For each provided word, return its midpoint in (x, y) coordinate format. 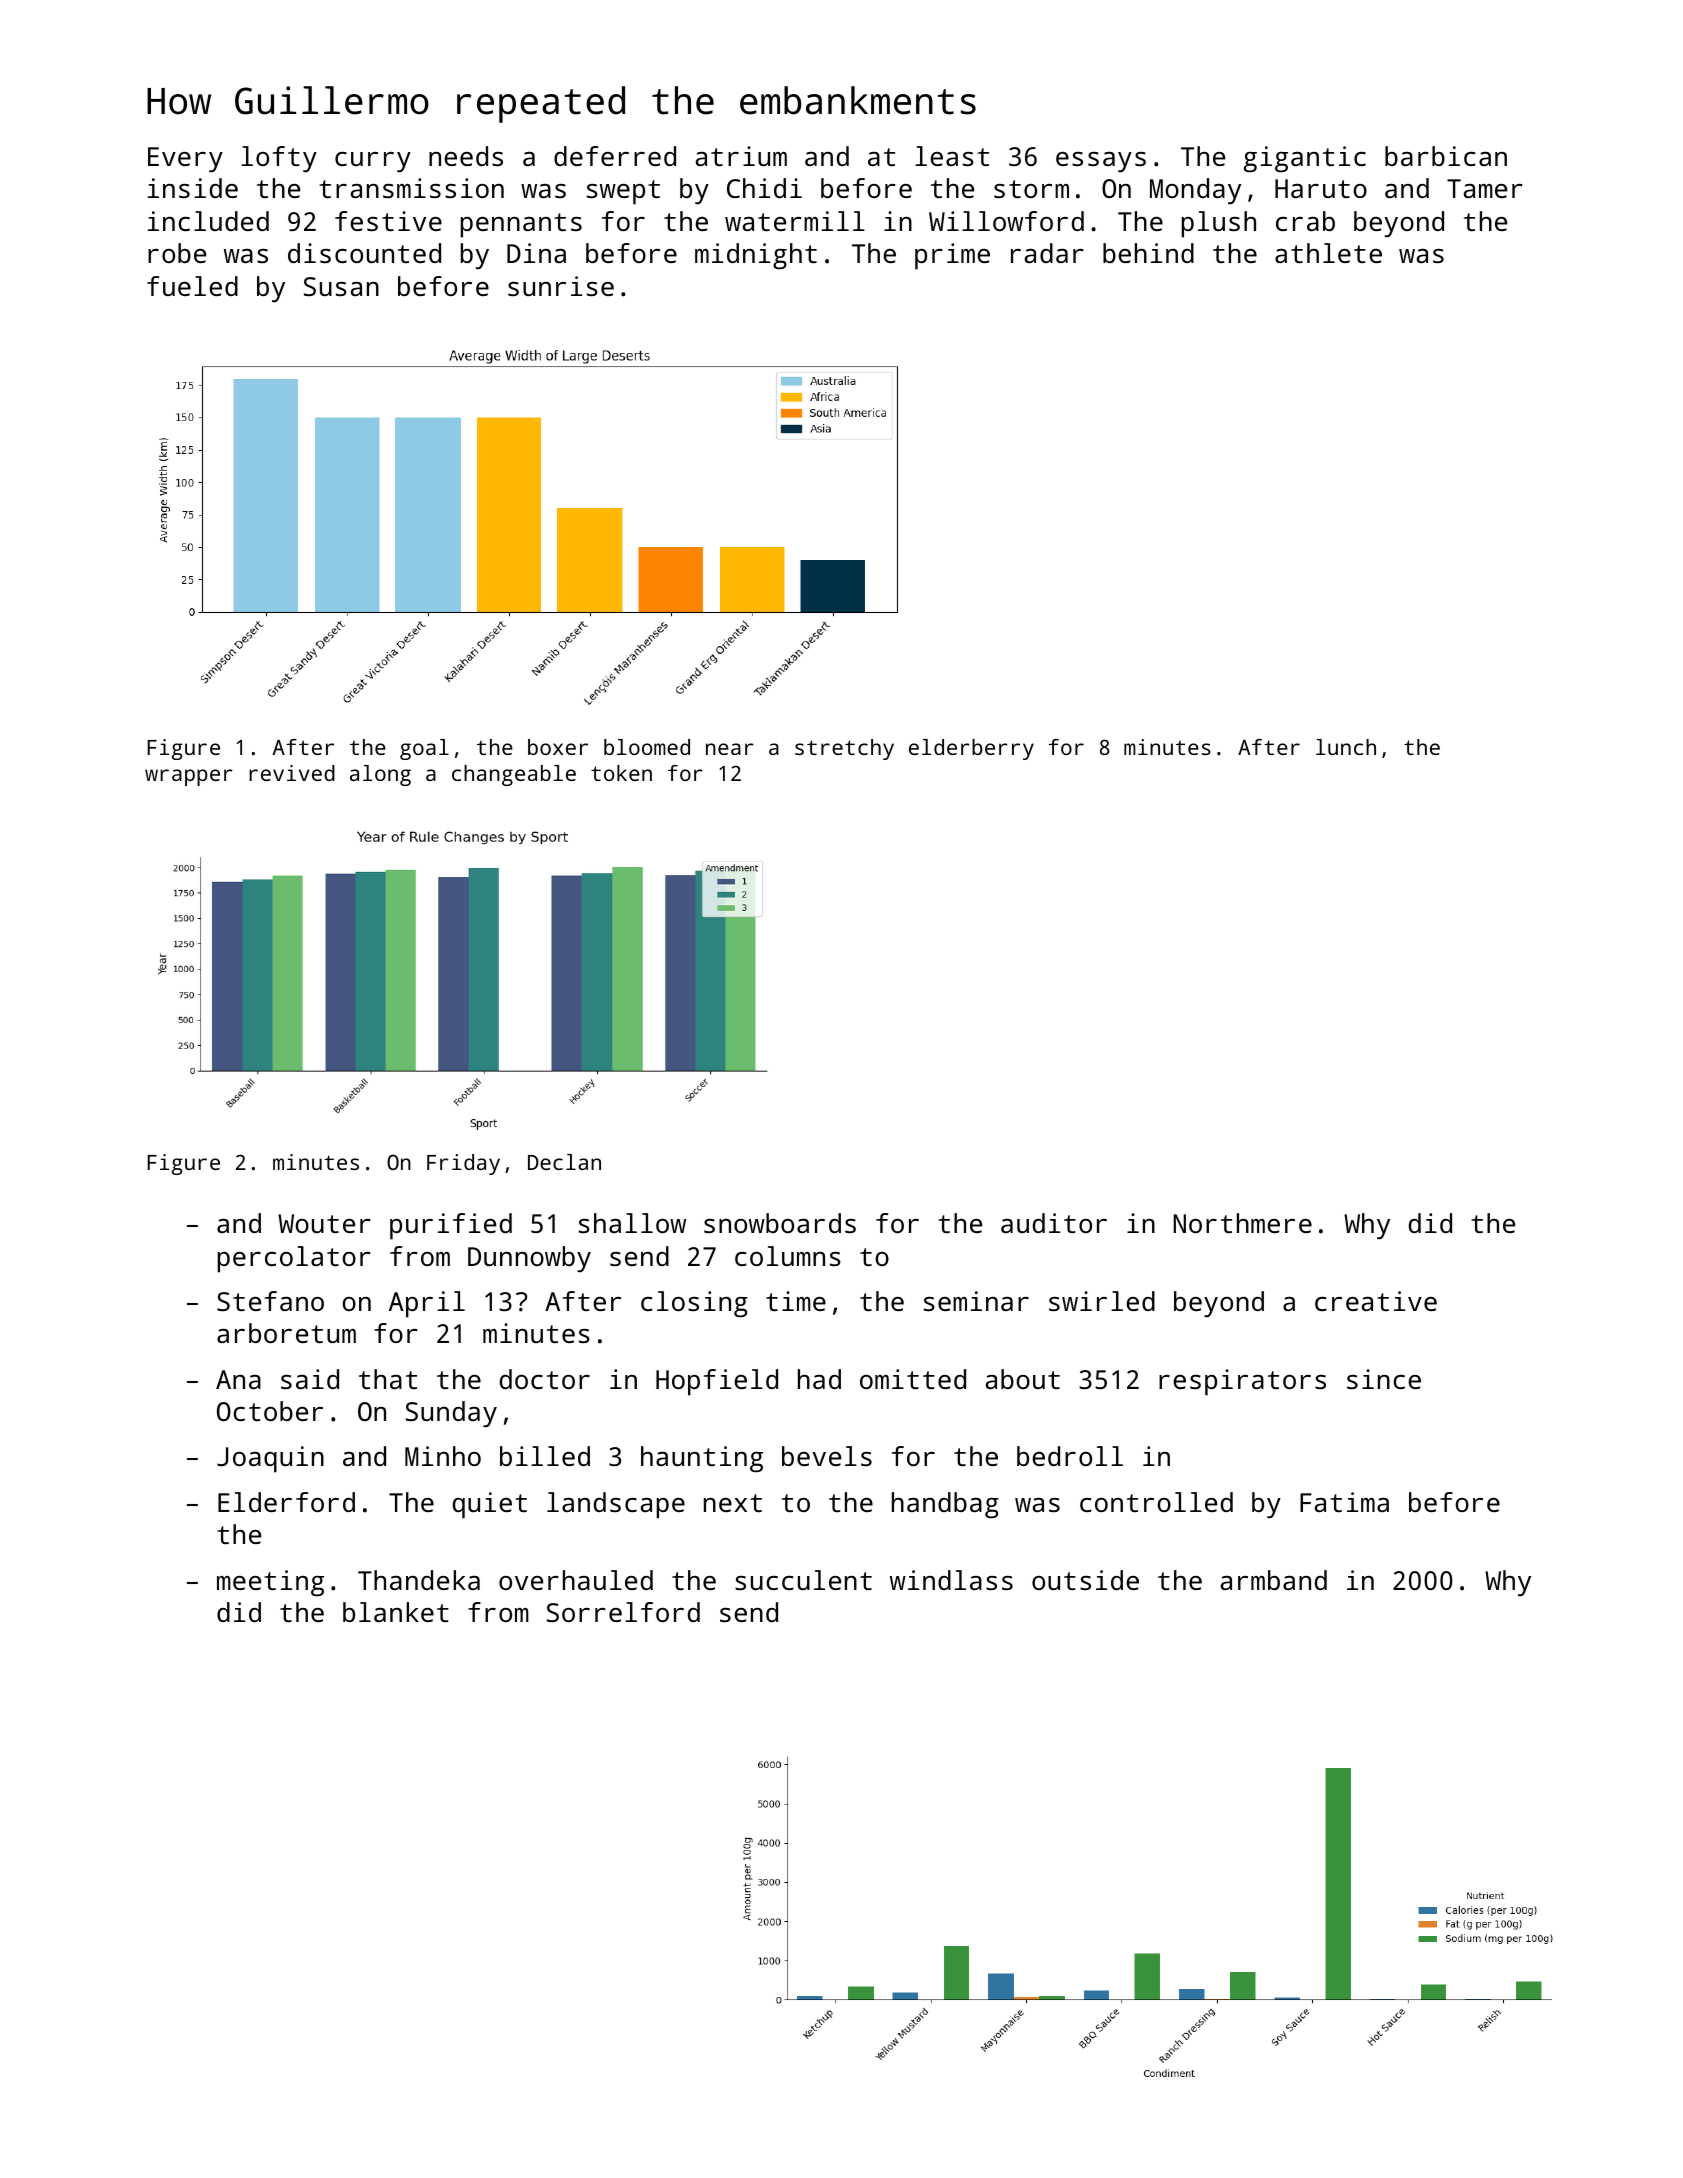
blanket (396, 1612)
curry (373, 162)
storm (1031, 189)
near (730, 749)
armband (1274, 1580)
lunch (1346, 747)
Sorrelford (623, 1612)
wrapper (189, 777)
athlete (1328, 253)
